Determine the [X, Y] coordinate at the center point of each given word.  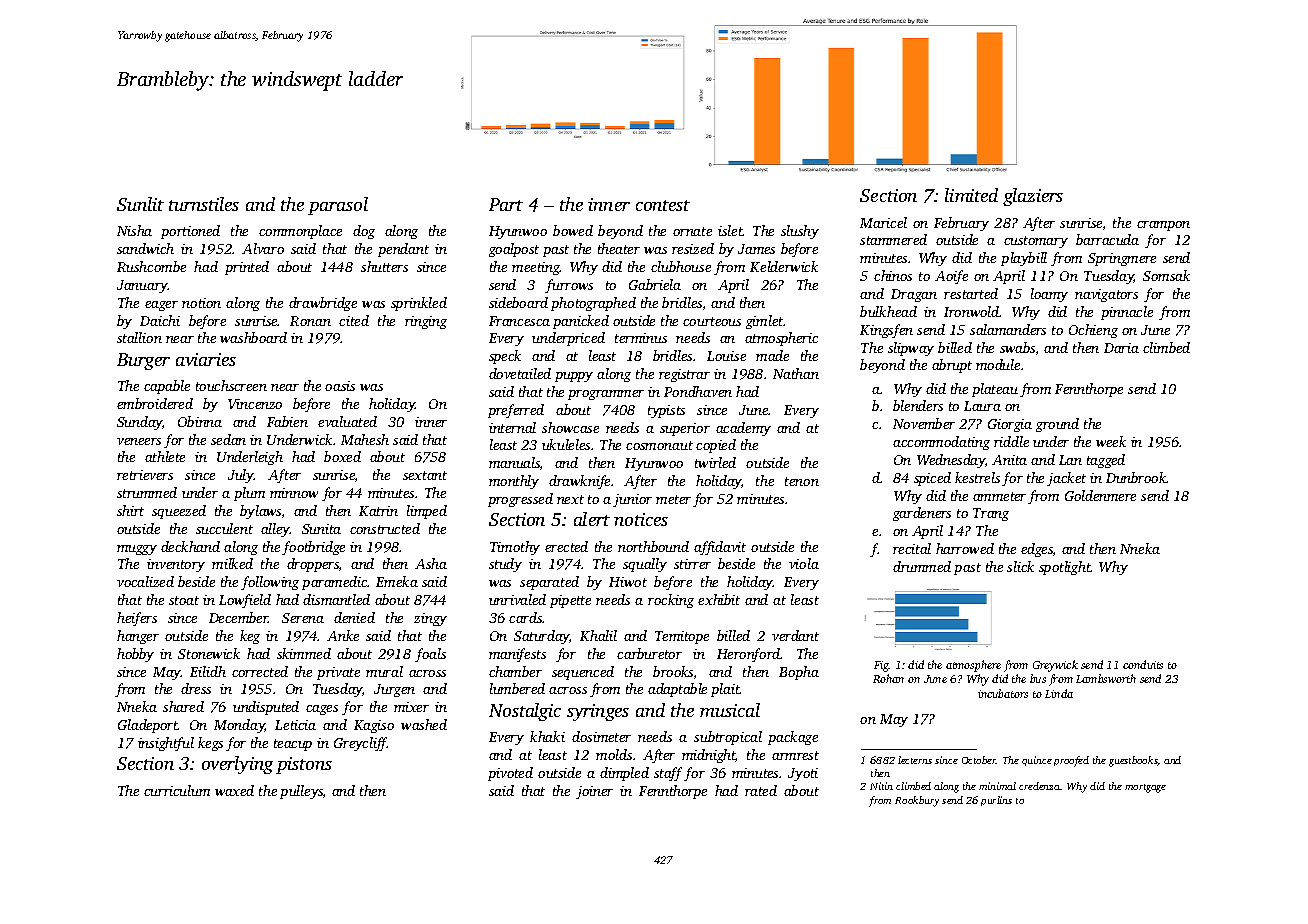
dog [364, 232]
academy [743, 429]
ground [1057, 425]
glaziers [1033, 197]
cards [526, 617]
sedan [228, 439]
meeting [536, 268]
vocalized [145, 581]
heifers [137, 619]
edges [1037, 550]
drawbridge [323, 304]
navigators [1106, 295]
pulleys [301, 792]
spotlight [1065, 568]
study [505, 565]
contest [663, 205]
